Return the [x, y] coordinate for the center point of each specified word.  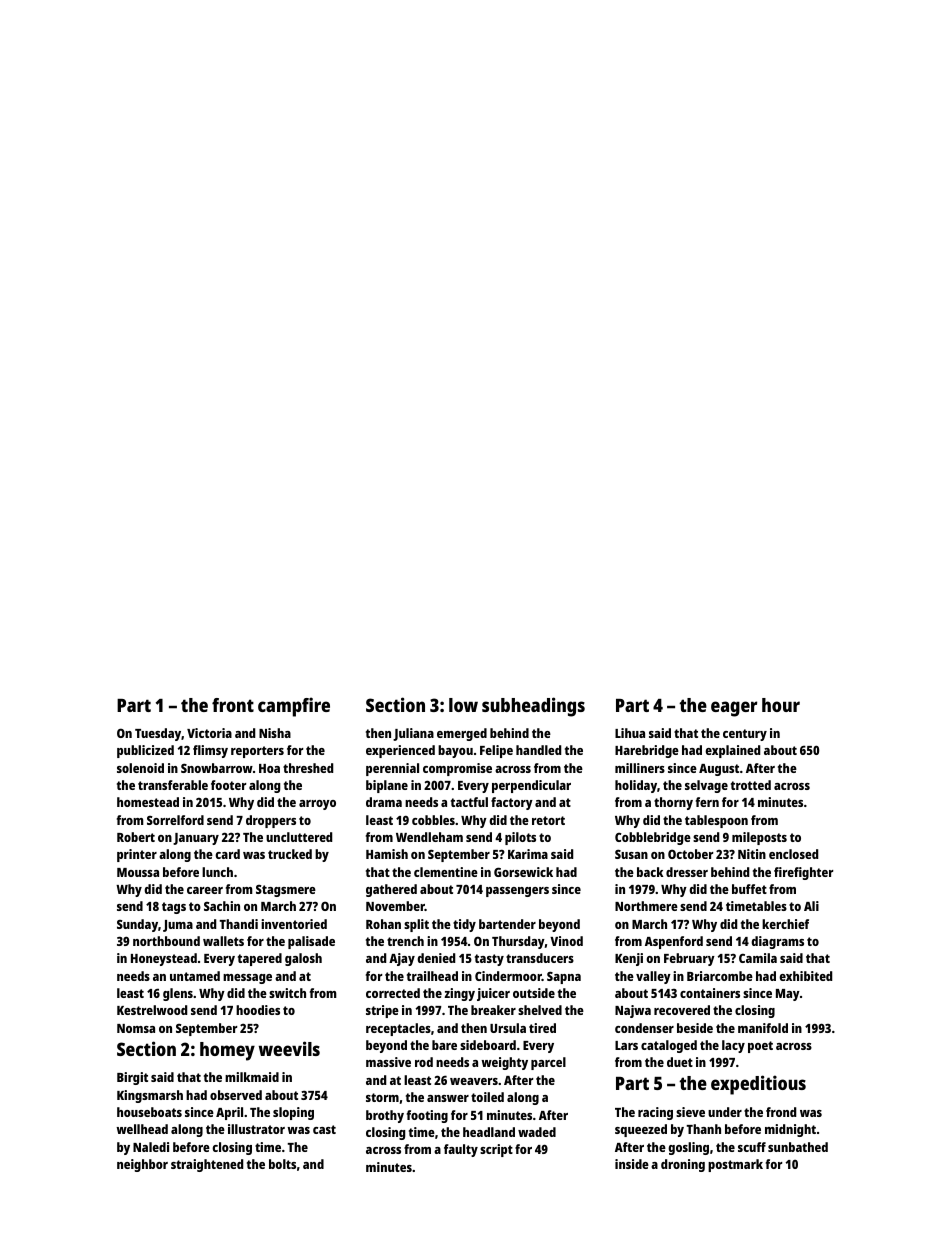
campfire [294, 707]
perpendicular [531, 786]
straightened [207, 1165]
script [496, 1150]
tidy [464, 925]
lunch [217, 872]
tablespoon [716, 821]
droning [683, 1165]
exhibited [805, 976]
